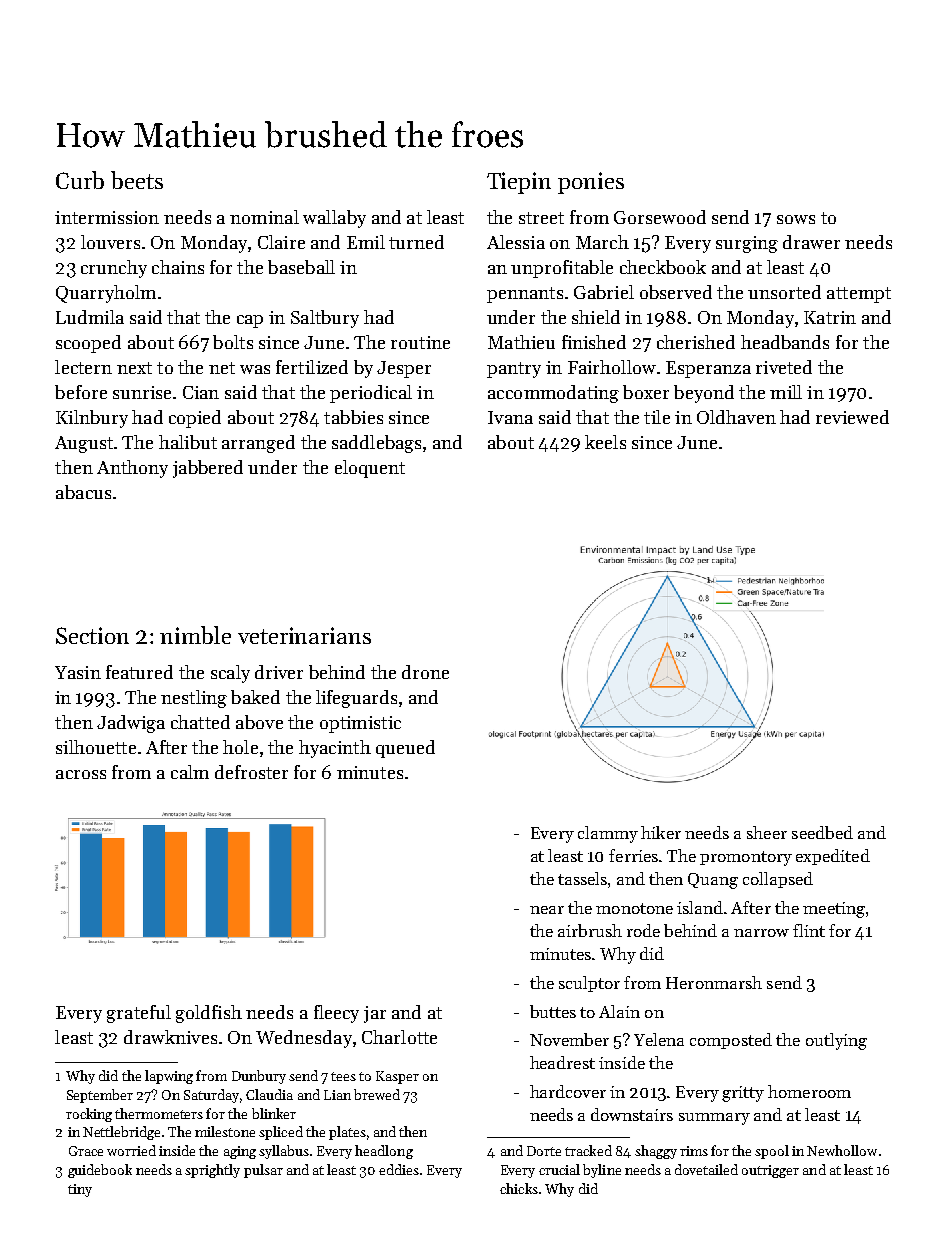  I want to click on clammy, so click(608, 834).
